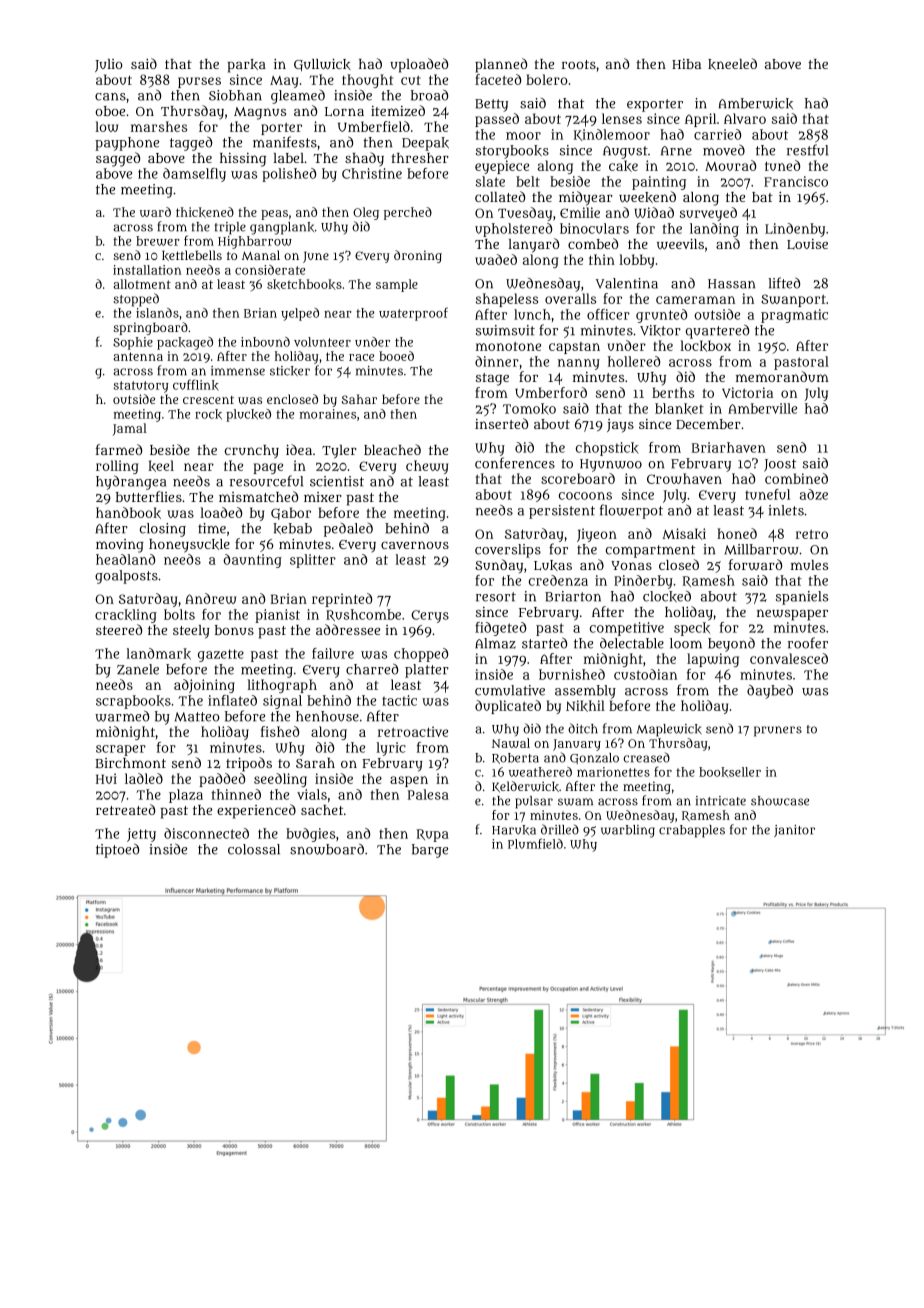 The height and width of the screenshot is (1308, 924). Describe the element at coordinates (433, 835) in the screenshot. I see `Rupa` at that location.
